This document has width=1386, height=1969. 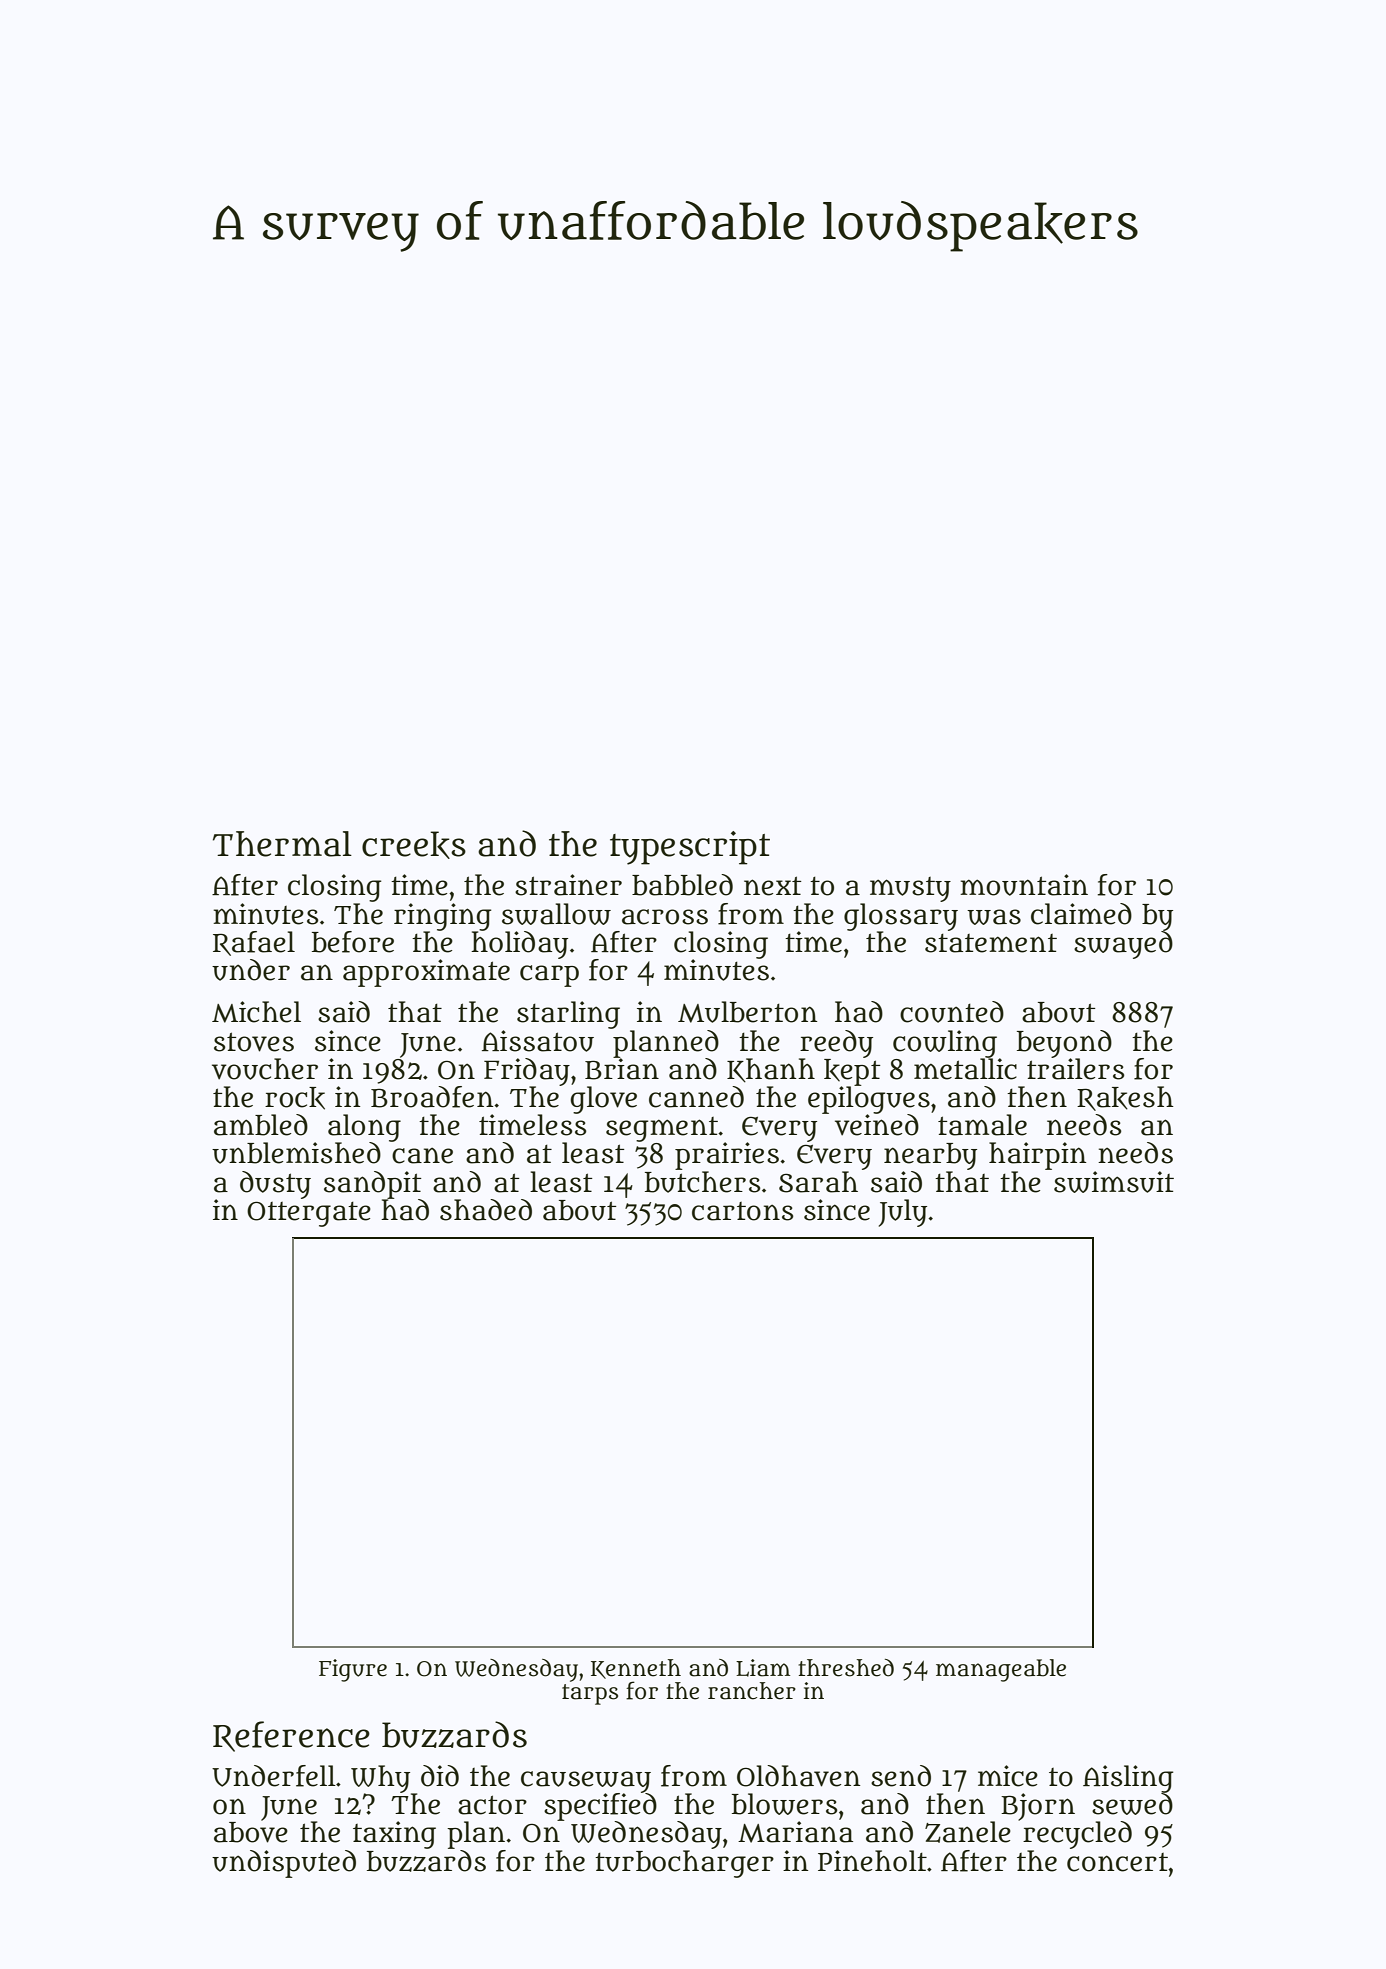 What do you see at coordinates (1081, 914) in the document?
I see `claimed` at bounding box center [1081, 914].
